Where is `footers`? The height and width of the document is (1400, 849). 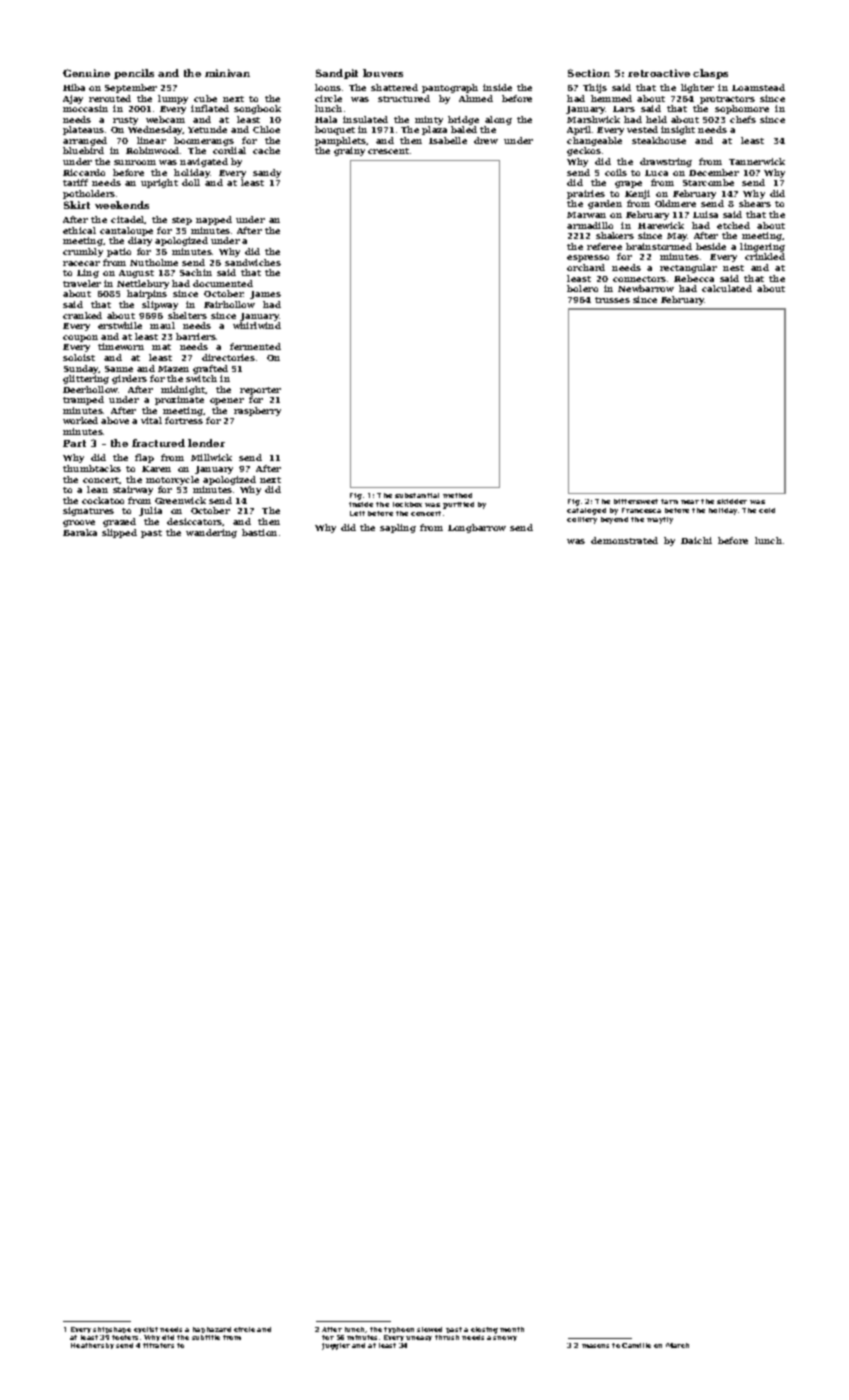
footers is located at coordinates (125, 1337).
